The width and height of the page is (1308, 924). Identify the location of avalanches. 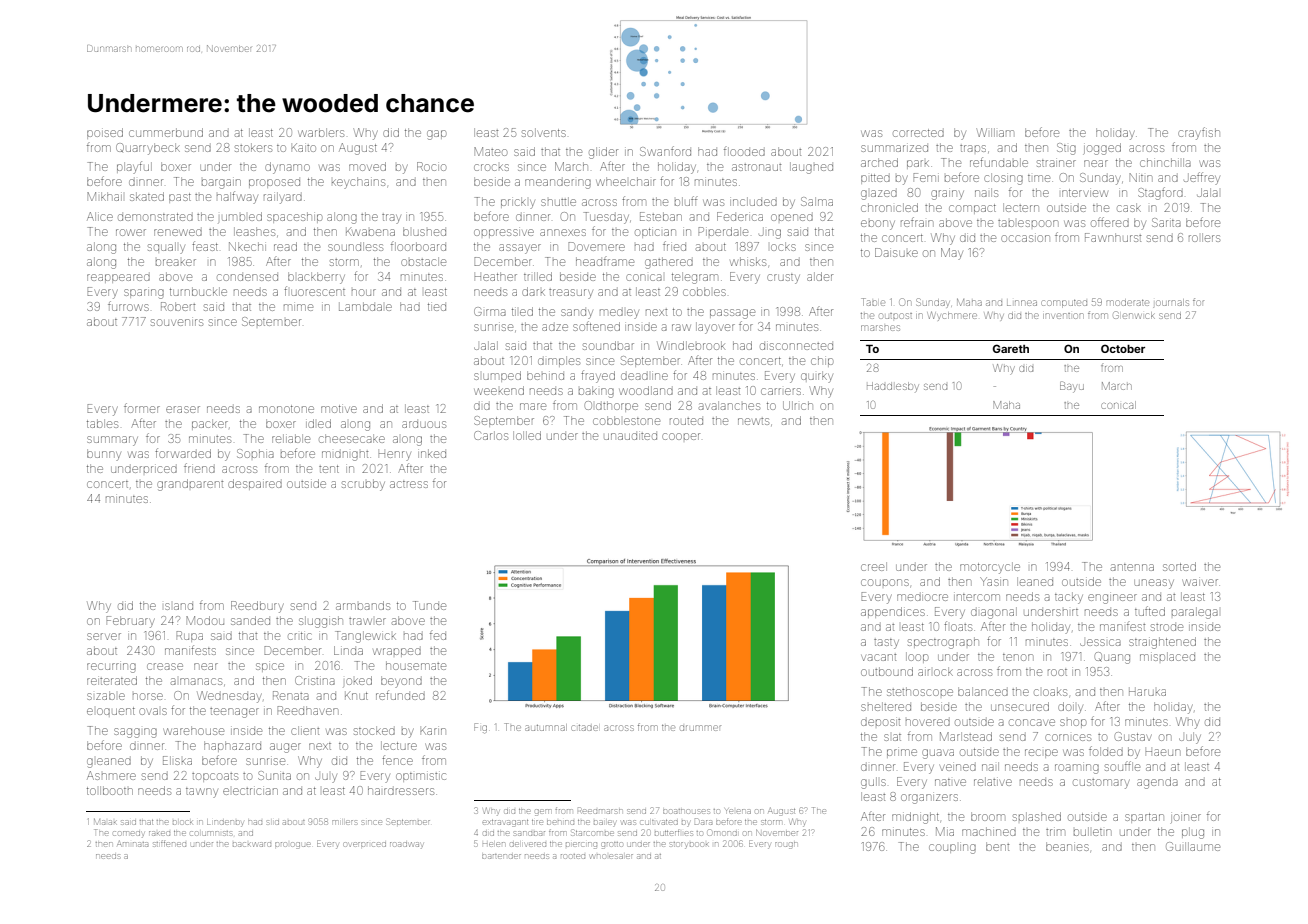
(729, 405).
